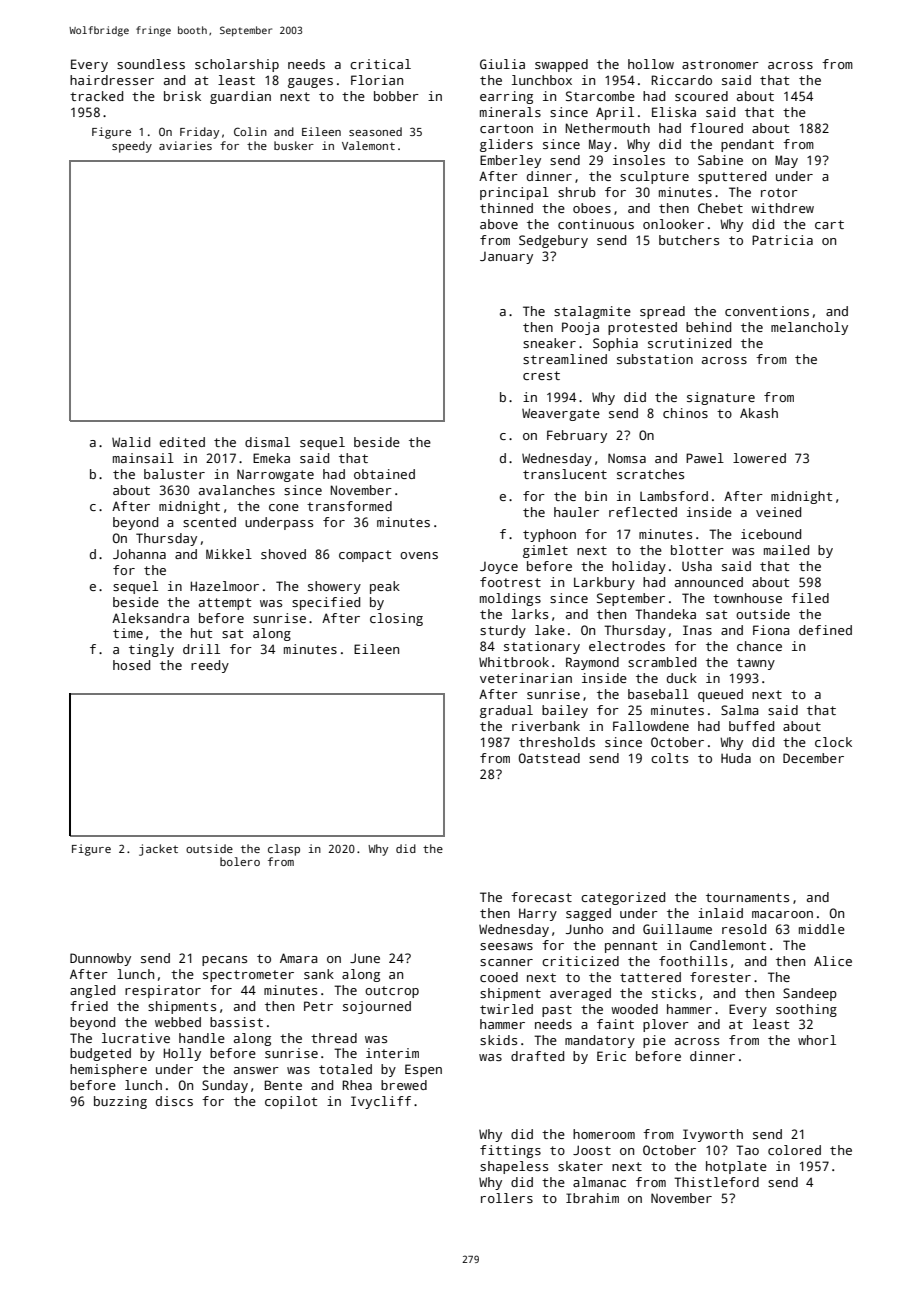  Describe the element at coordinates (419, 555) in the image. I see `ovens` at that location.
